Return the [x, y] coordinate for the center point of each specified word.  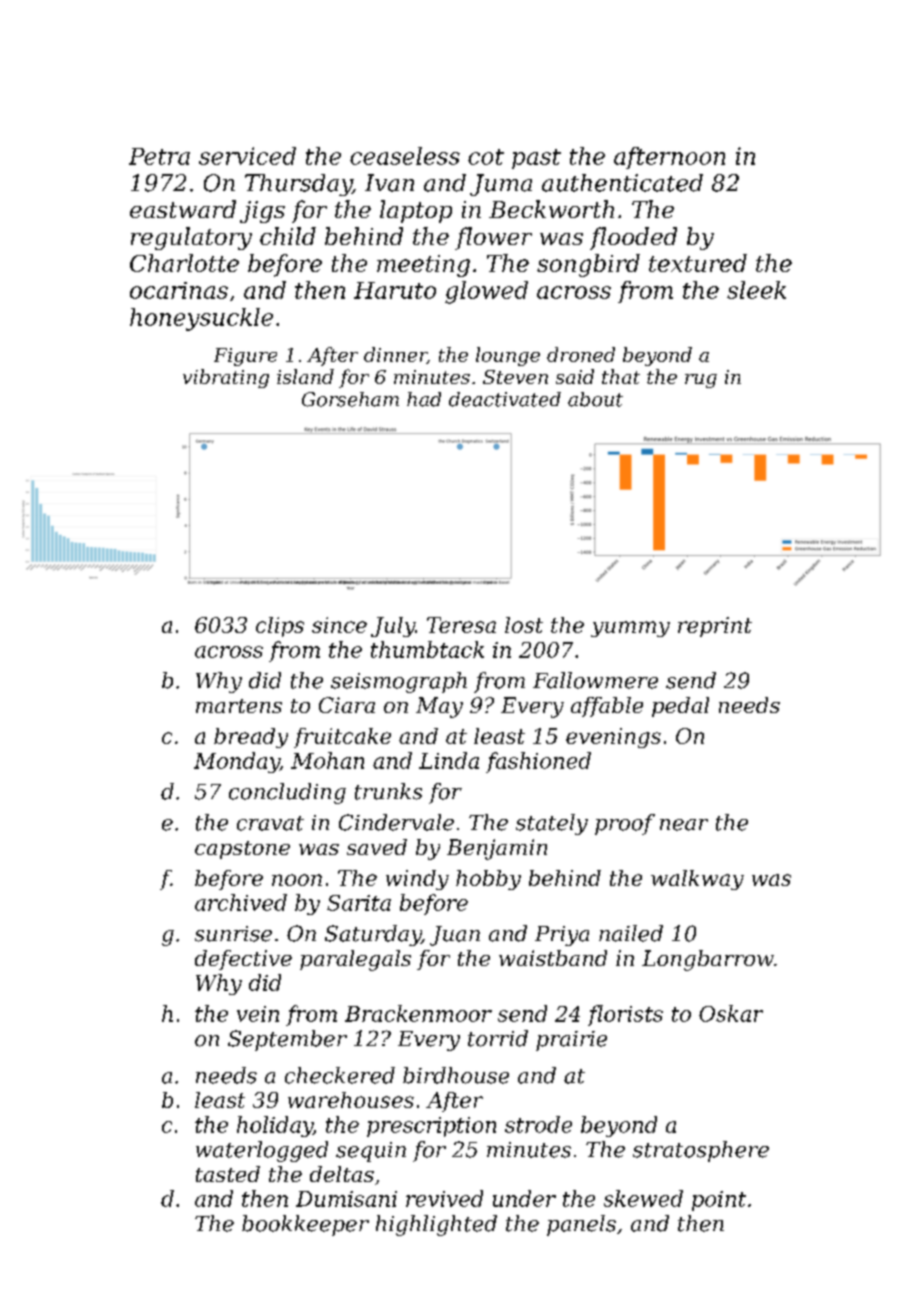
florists [625, 1015]
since [339, 625]
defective [243, 960]
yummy [630, 629]
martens [239, 706]
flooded [633, 238]
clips [280, 627]
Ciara [347, 705]
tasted [228, 1174]
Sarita [359, 903]
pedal [680, 707]
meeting [423, 266]
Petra [159, 156]
